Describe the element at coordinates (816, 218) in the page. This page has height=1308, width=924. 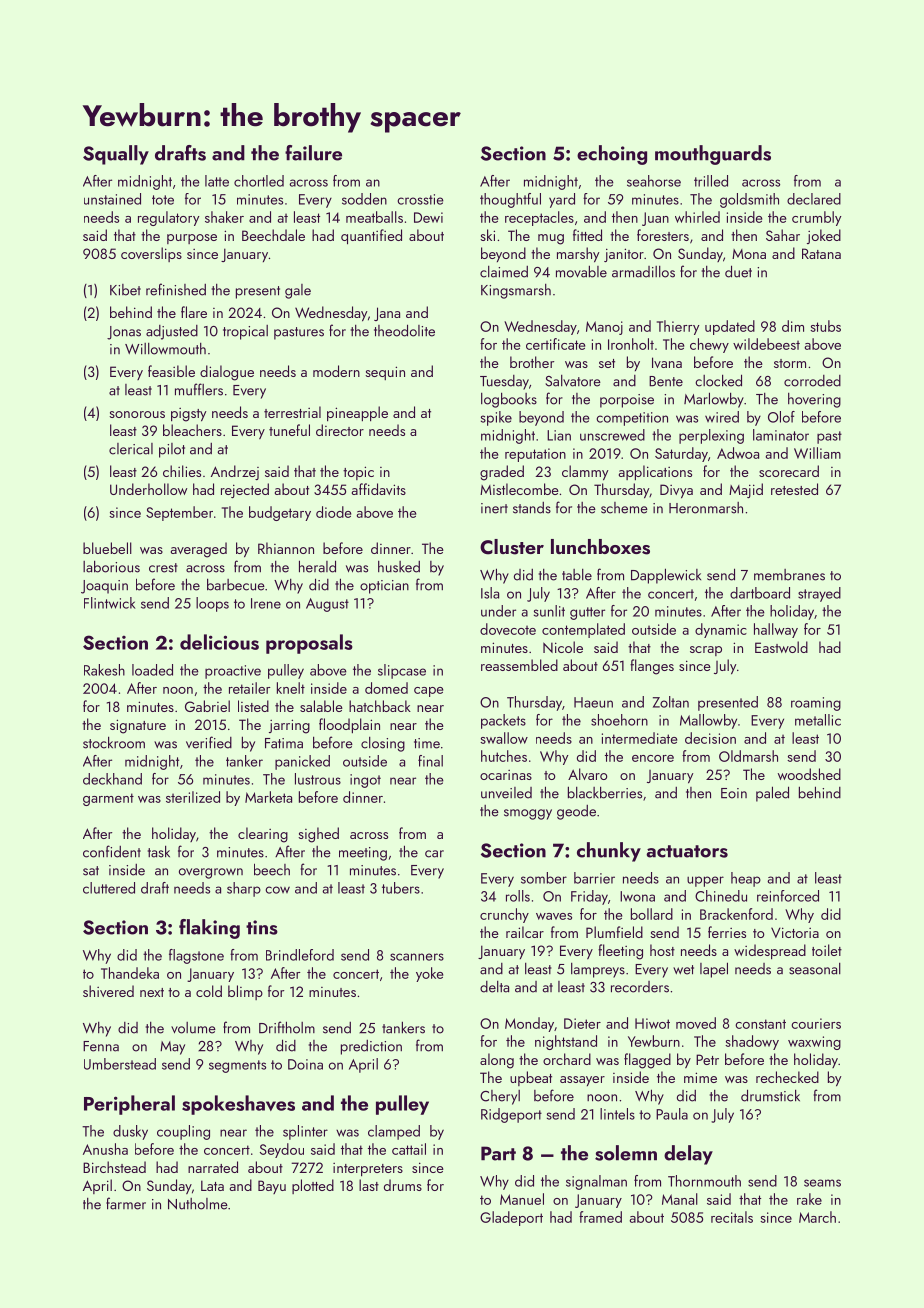
I see `crumbly` at that location.
